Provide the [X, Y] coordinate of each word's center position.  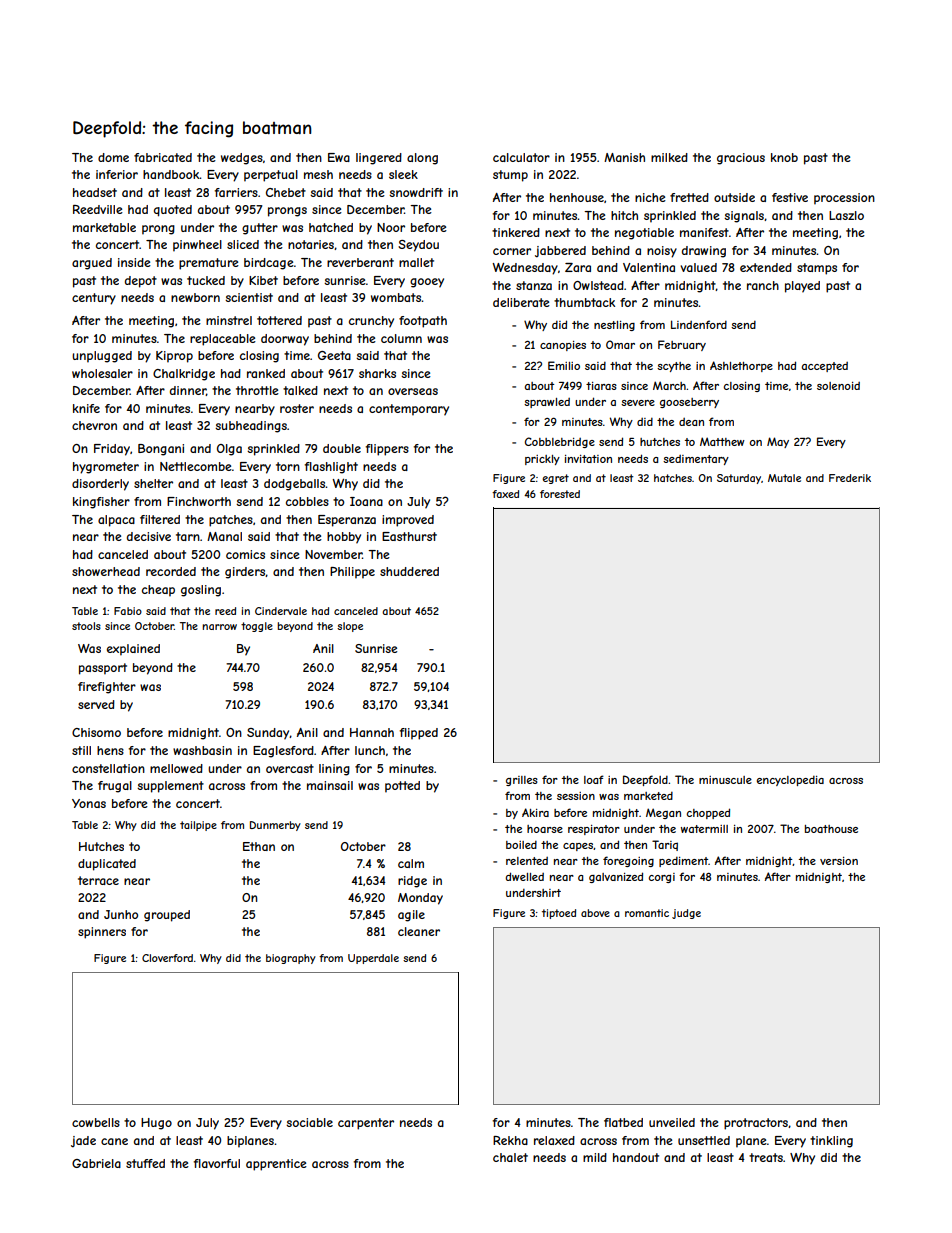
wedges [242, 159]
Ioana [366, 501]
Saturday [739, 479]
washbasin [202, 750]
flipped [419, 734]
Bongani [161, 450]
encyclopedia [790, 781]
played [802, 287]
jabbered [560, 252]
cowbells [96, 1122]
